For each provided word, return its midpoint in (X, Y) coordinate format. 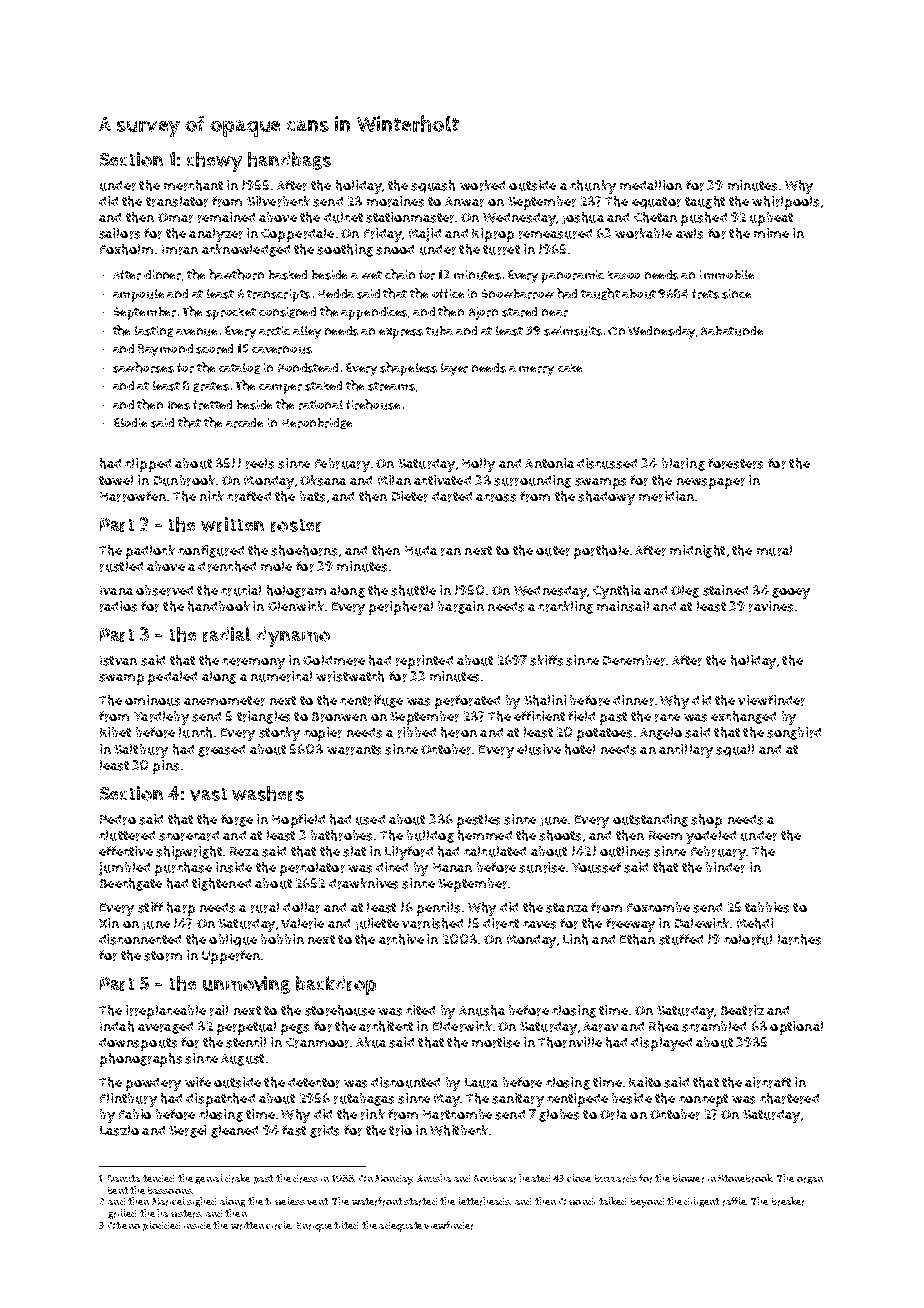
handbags (289, 161)
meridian (666, 496)
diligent (701, 1202)
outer (553, 551)
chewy (214, 162)
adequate (400, 1227)
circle (279, 1225)
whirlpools (785, 203)
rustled (121, 566)
